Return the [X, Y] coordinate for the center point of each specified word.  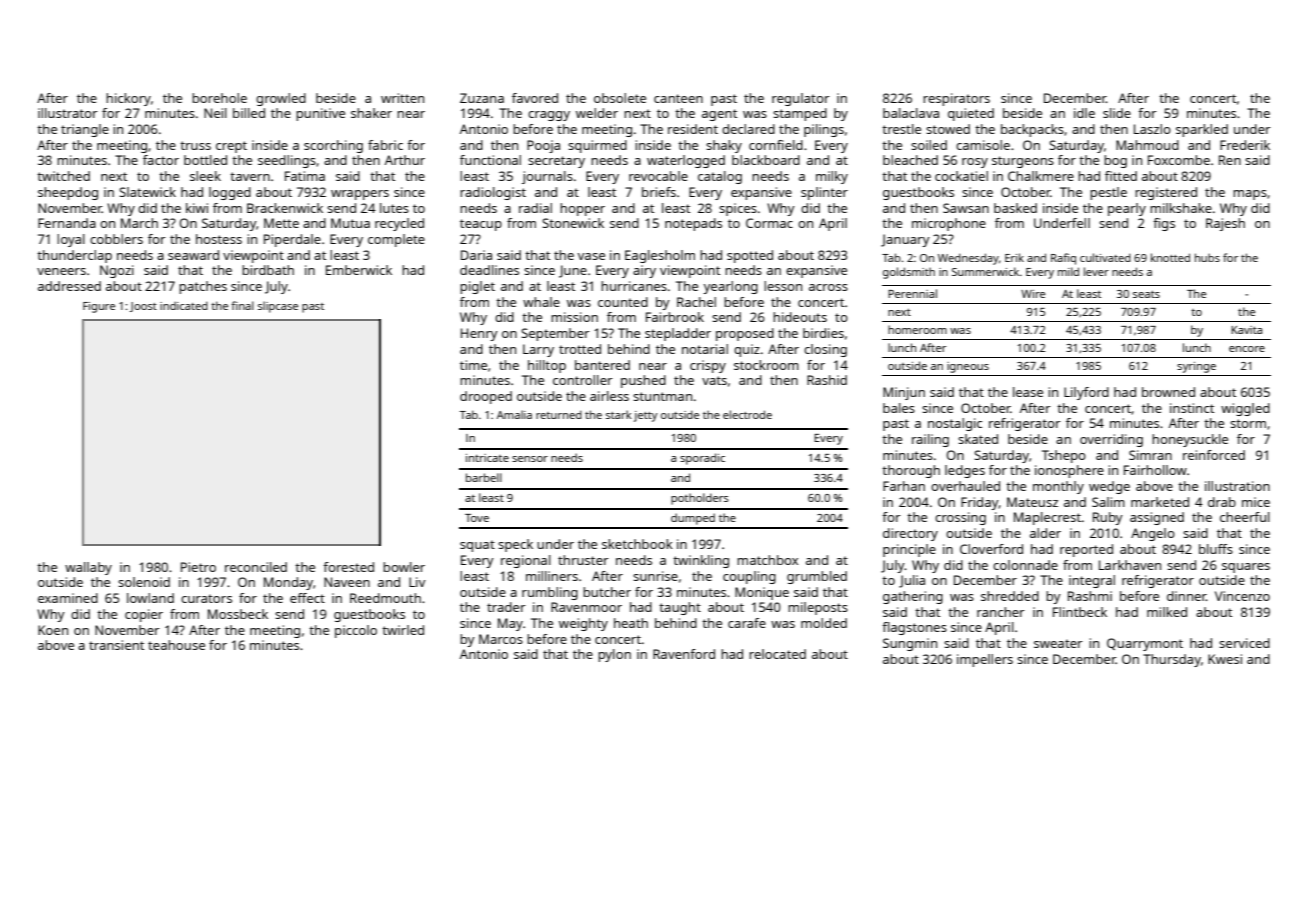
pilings [824, 130]
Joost [143, 307]
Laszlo [1152, 129]
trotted [580, 349]
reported [1086, 550]
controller [583, 380]
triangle [85, 130]
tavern [250, 176]
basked [1015, 208]
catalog [720, 177]
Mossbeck [238, 614]
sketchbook [637, 544]
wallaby [88, 568]
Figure [99, 307]
